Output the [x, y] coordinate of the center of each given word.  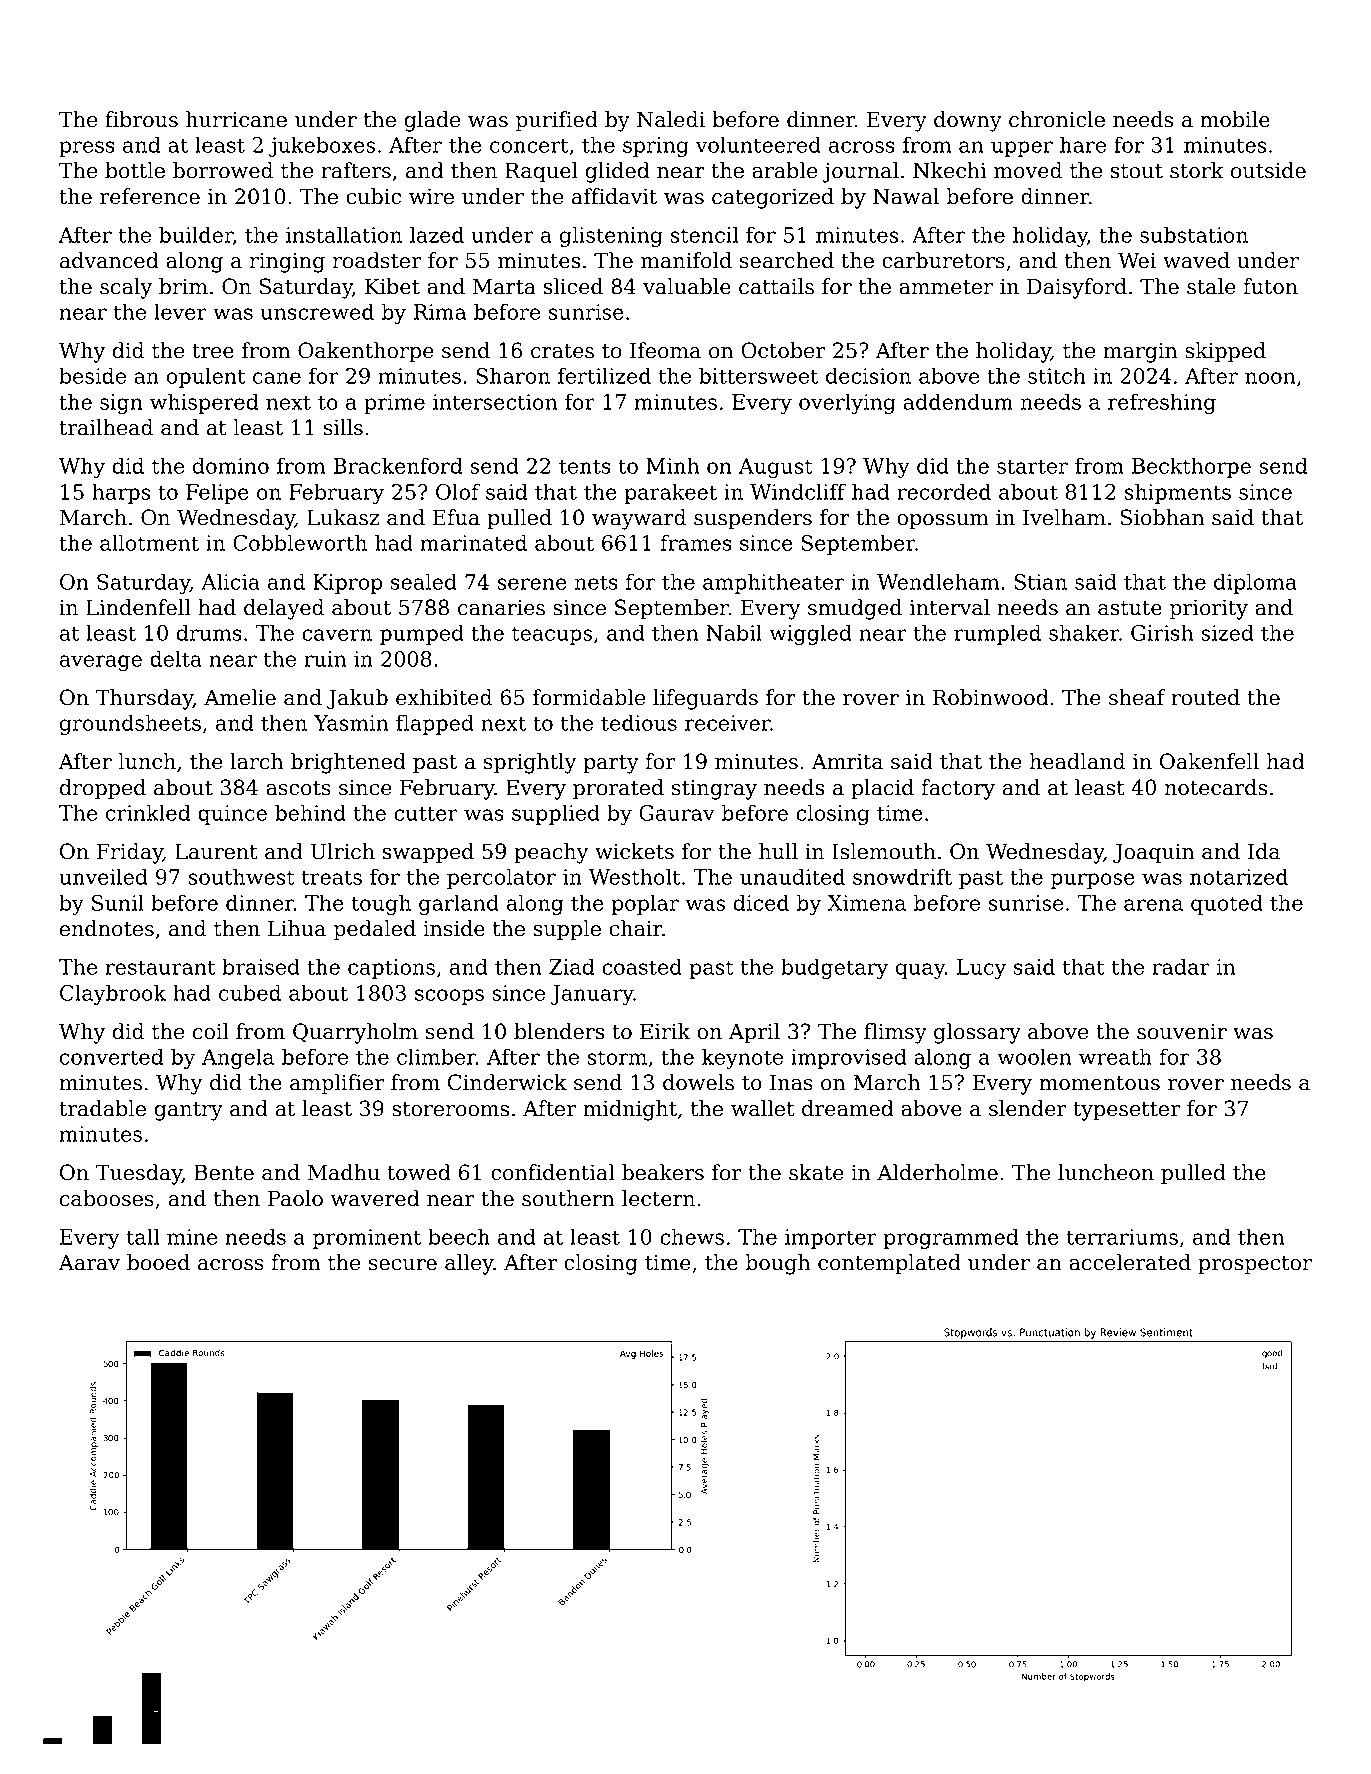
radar [1181, 966]
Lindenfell [138, 607]
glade [432, 121]
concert [529, 145]
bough [778, 1264]
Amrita [847, 761]
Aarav [89, 1262]
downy [968, 121]
